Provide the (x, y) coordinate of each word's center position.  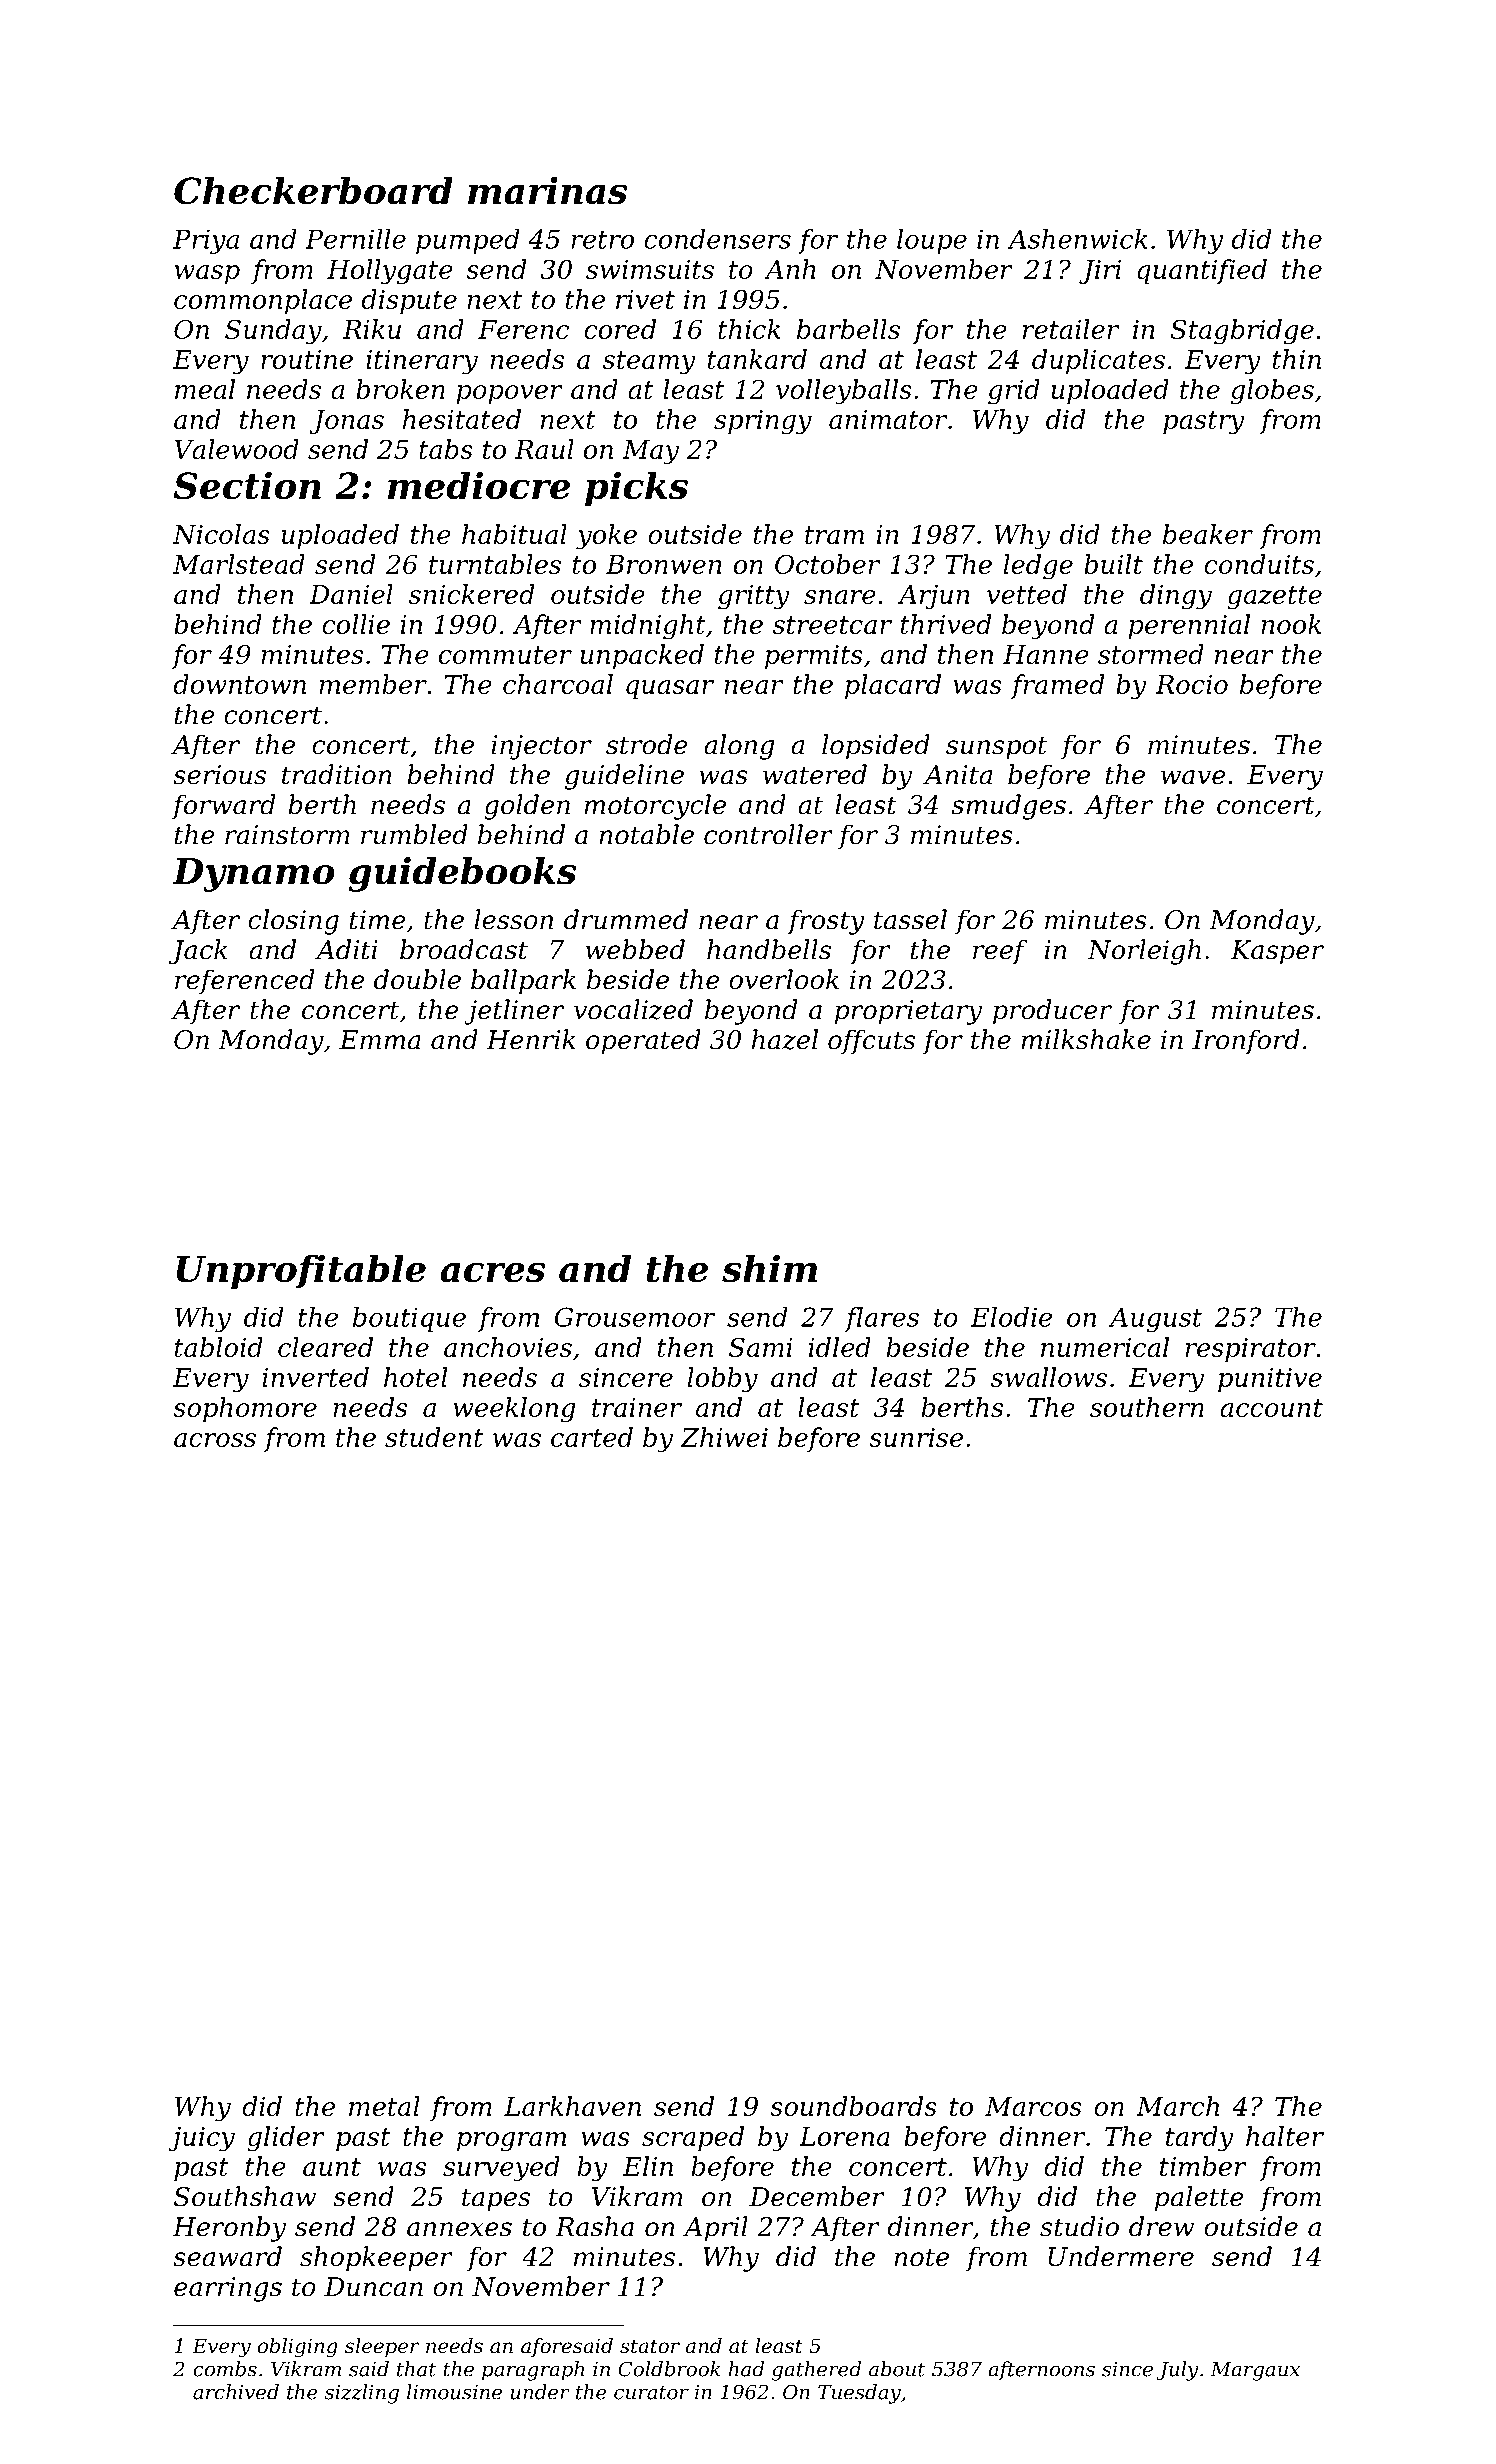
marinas (547, 190)
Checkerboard (313, 190)
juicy (201, 2139)
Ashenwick (1077, 239)
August (1155, 1320)
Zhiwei (724, 1437)
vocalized (633, 1009)
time (378, 920)
